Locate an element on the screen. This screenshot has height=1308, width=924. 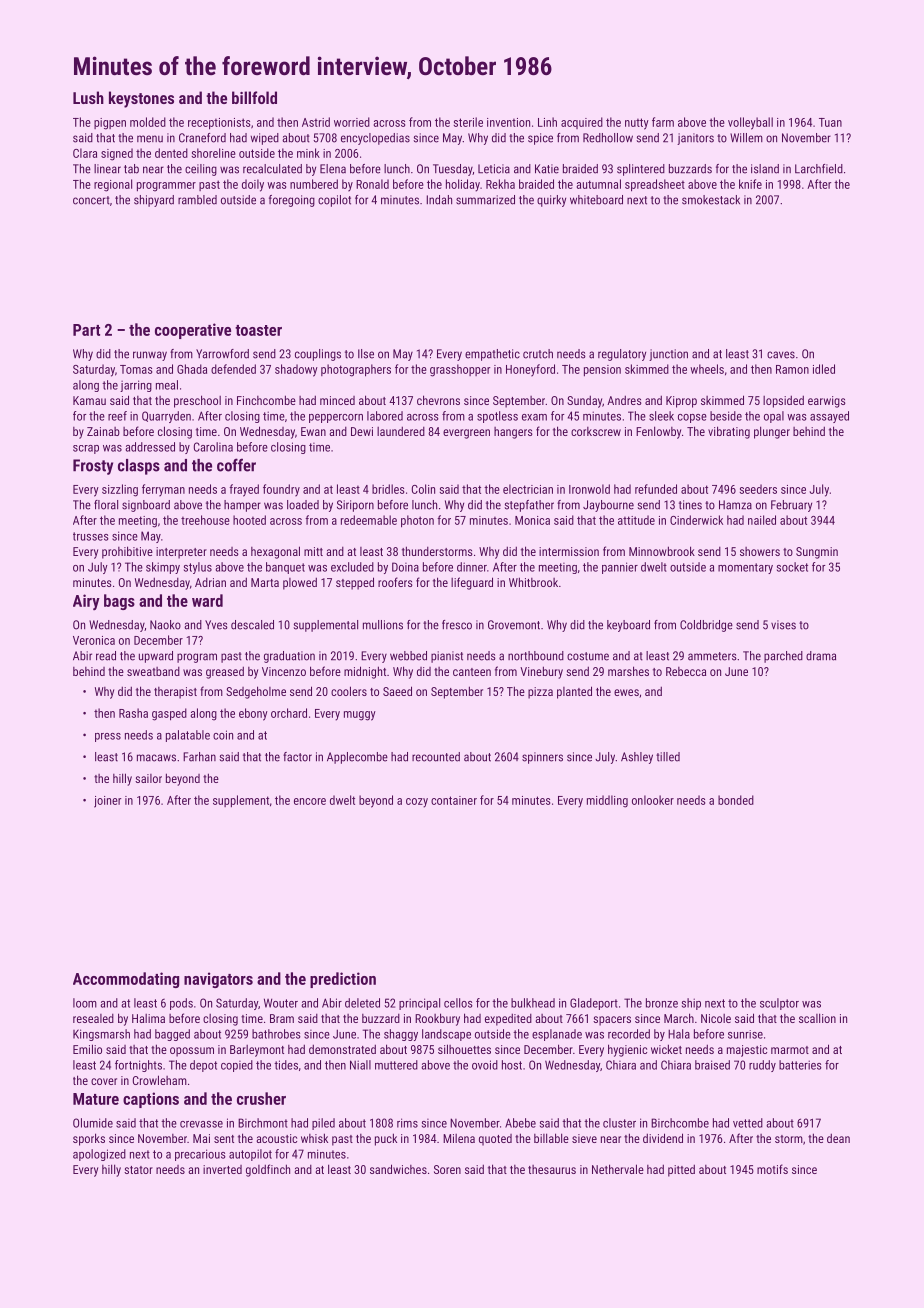
Tuesday is located at coordinates (453, 170).
